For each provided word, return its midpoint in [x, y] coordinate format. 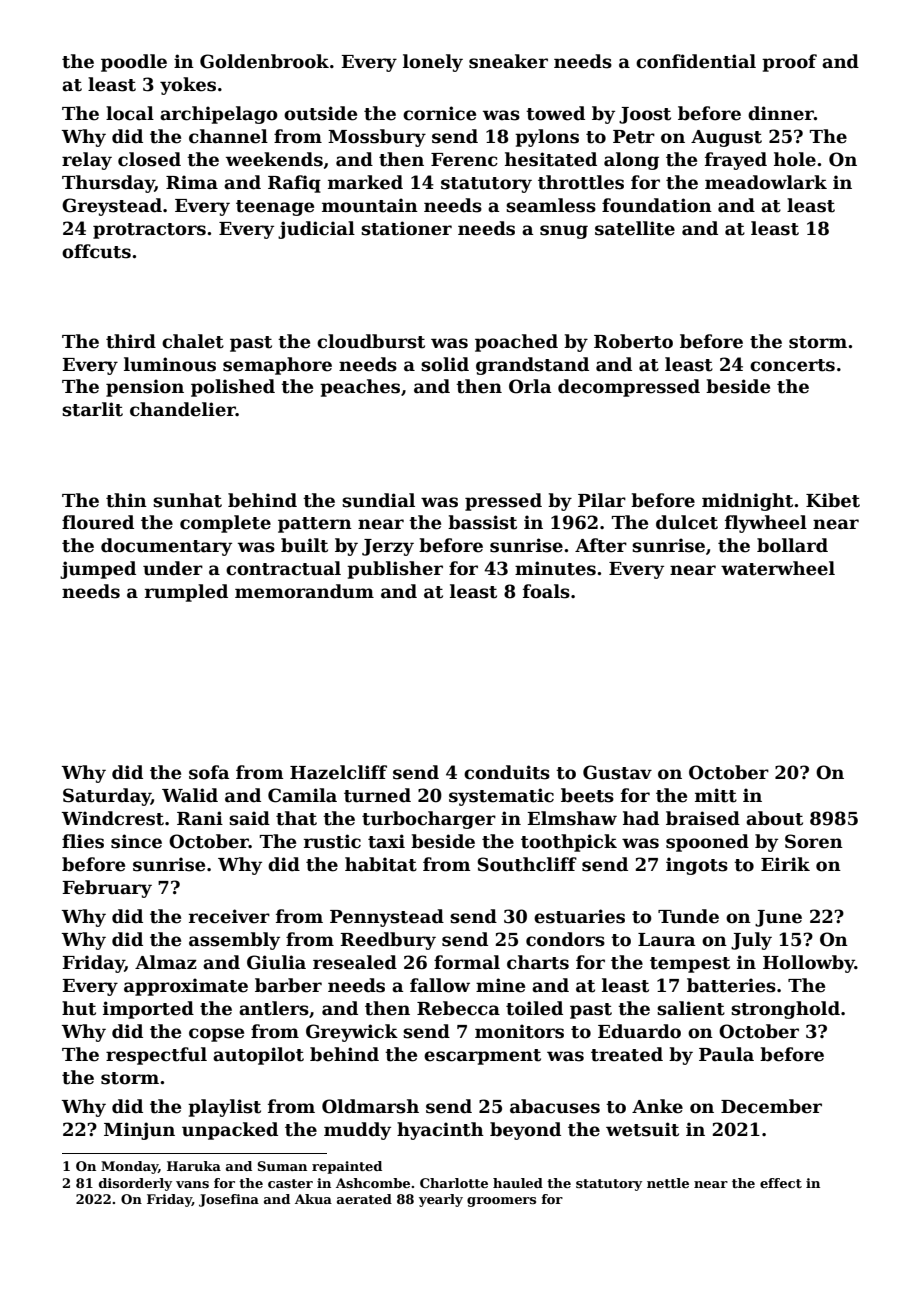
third [131, 341]
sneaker [508, 61]
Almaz [166, 962]
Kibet [833, 500]
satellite [635, 228]
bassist [482, 522]
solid [445, 364]
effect [781, 1183]
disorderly [135, 1184]
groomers [501, 1202]
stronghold [785, 1010]
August [726, 138]
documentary [166, 547]
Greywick [352, 1033]
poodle [134, 63]
